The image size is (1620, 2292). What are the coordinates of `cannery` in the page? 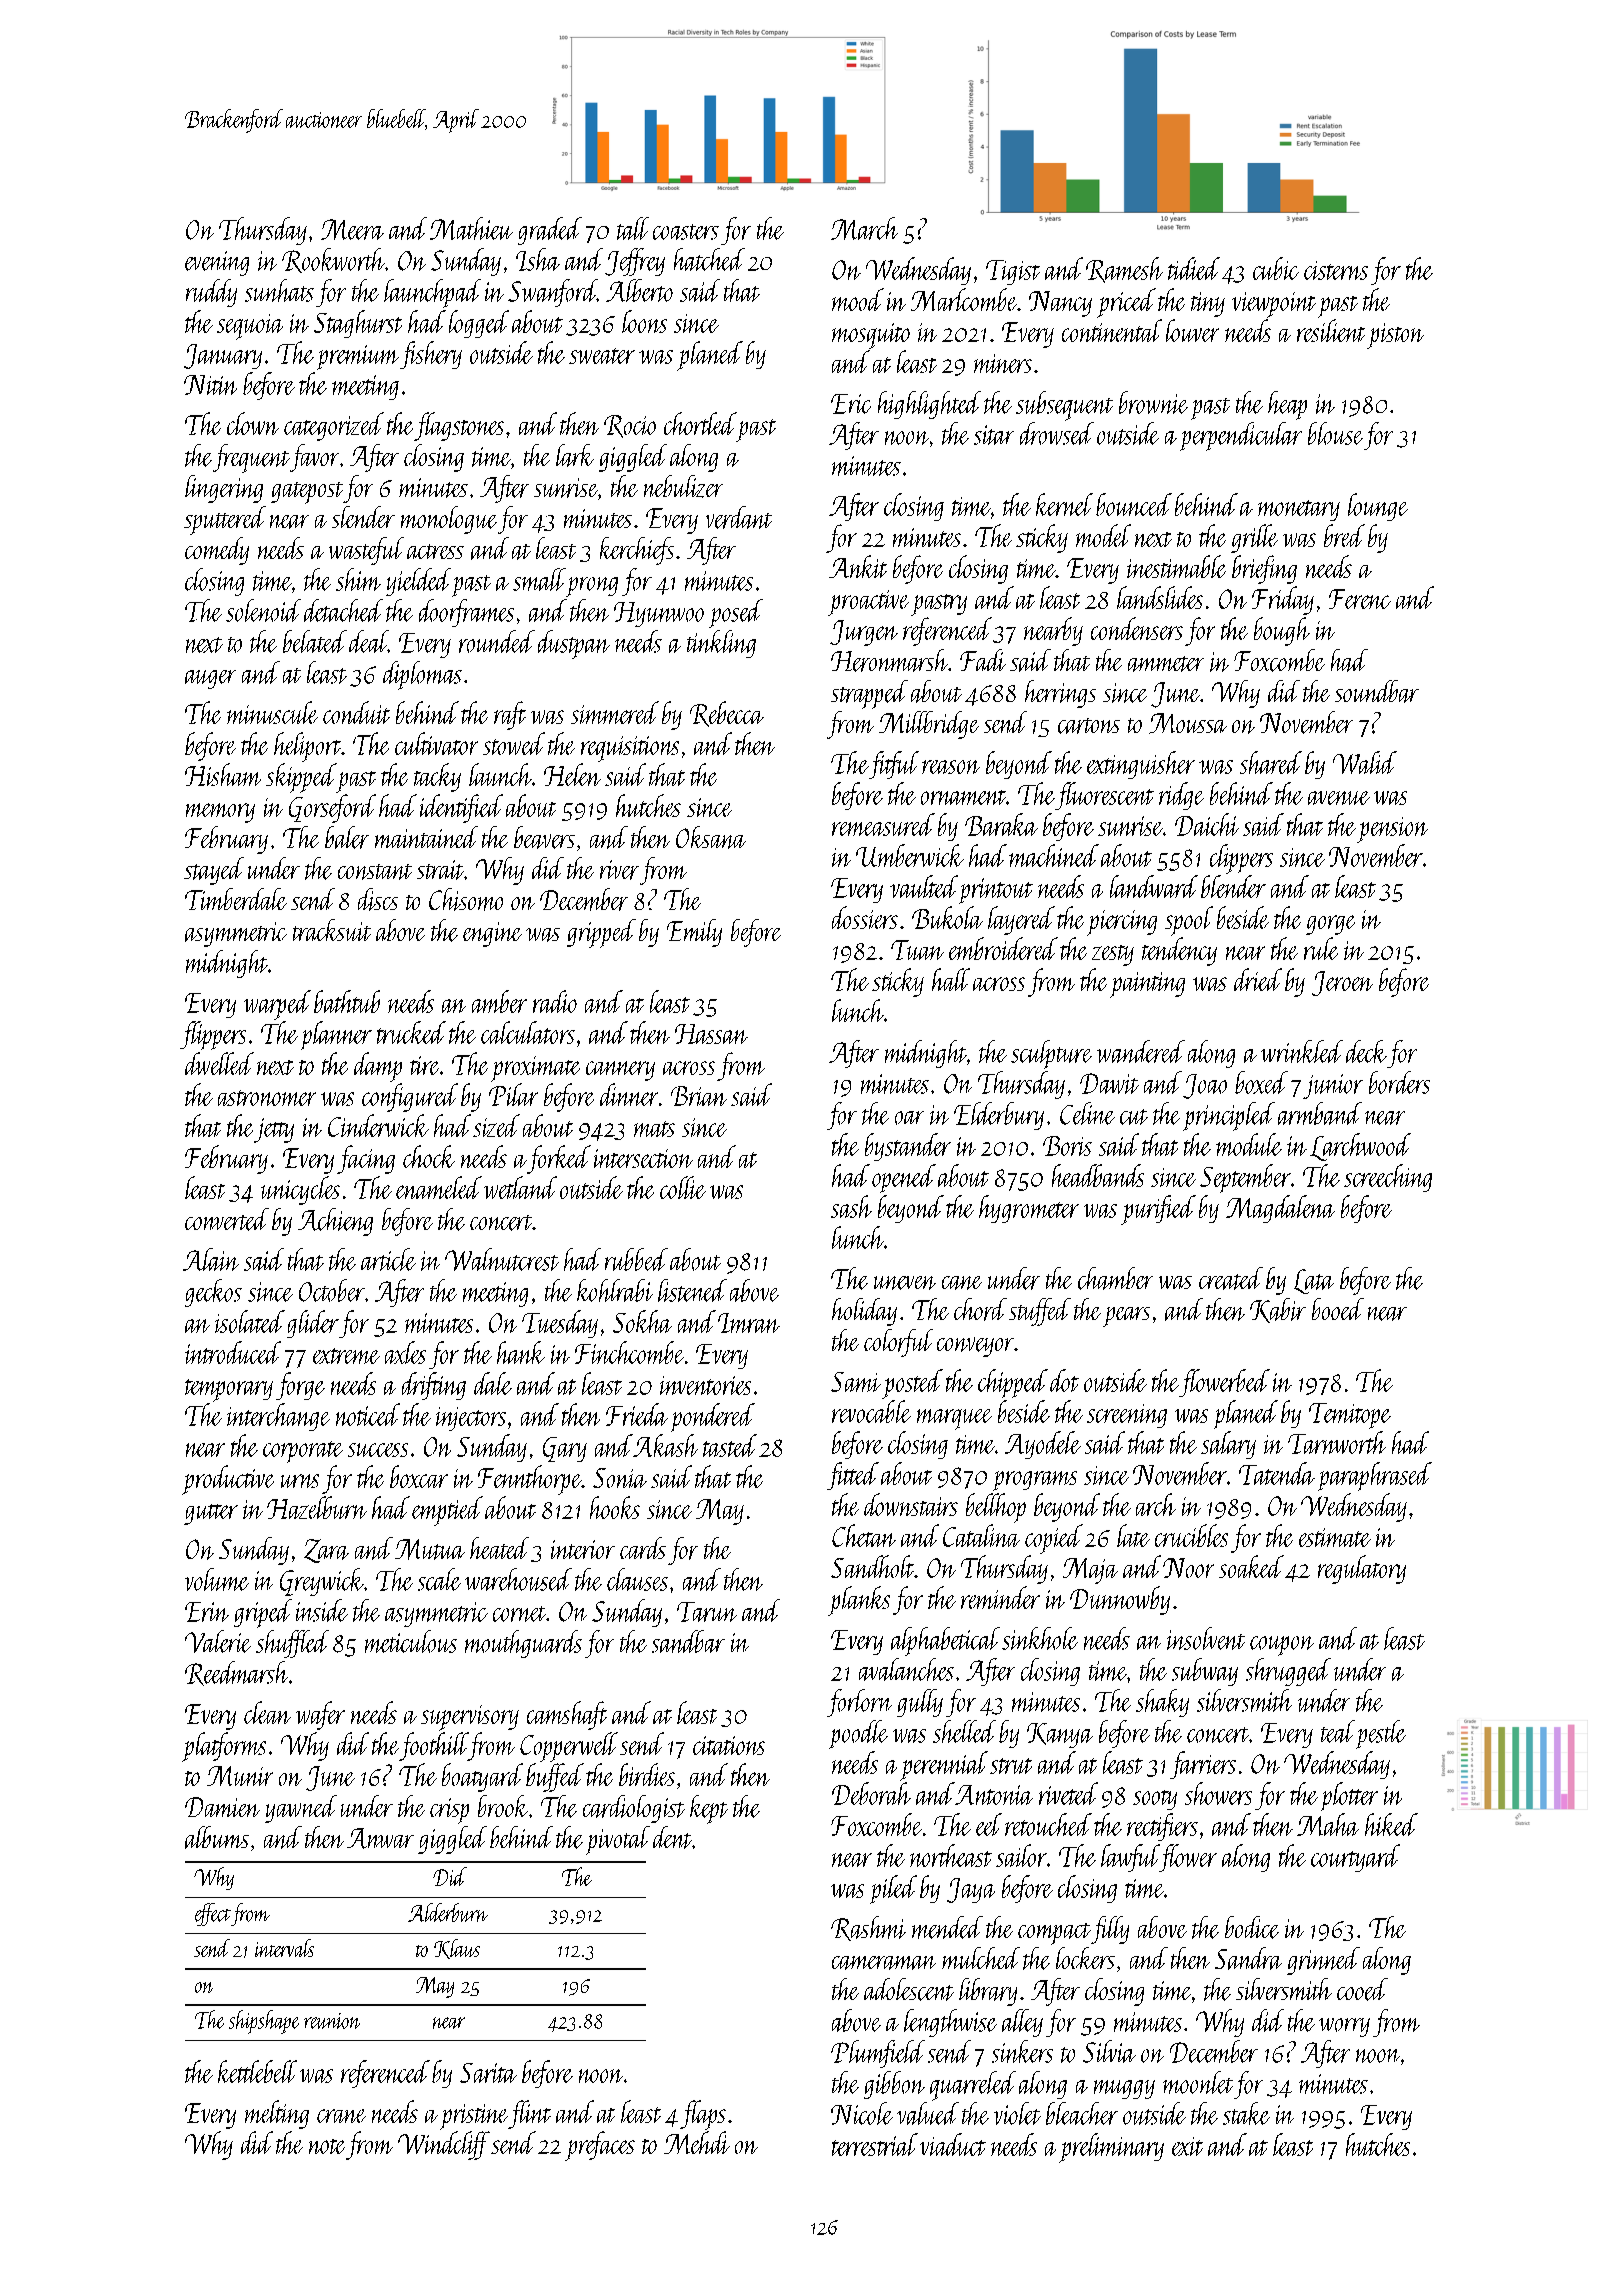 It's located at (620, 1071).
